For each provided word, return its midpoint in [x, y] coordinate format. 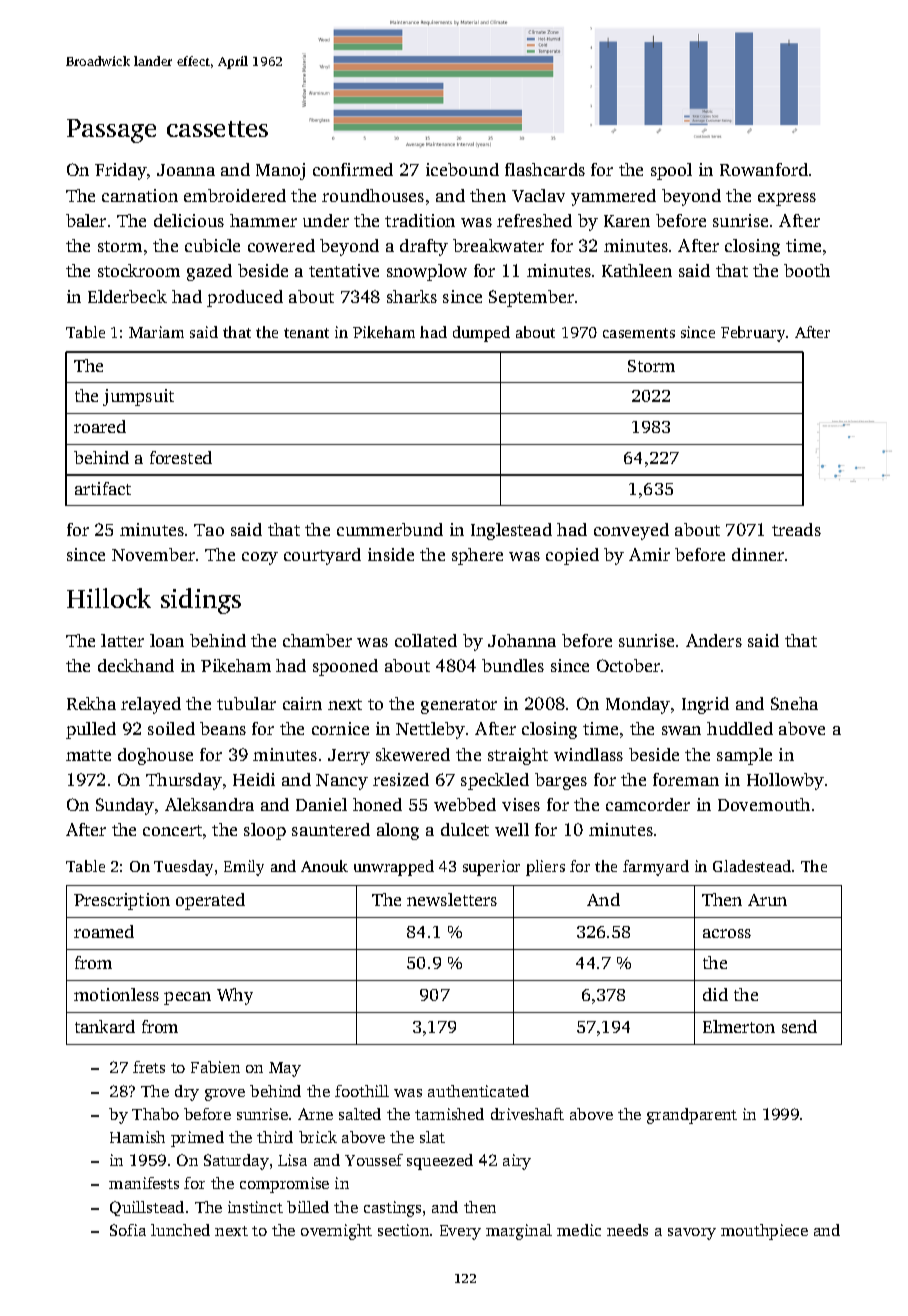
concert [172, 830]
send [799, 1026]
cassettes [217, 129]
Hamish [137, 1137]
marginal [519, 1232]
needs [627, 1230]
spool [671, 171]
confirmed [353, 169]
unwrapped [394, 868]
